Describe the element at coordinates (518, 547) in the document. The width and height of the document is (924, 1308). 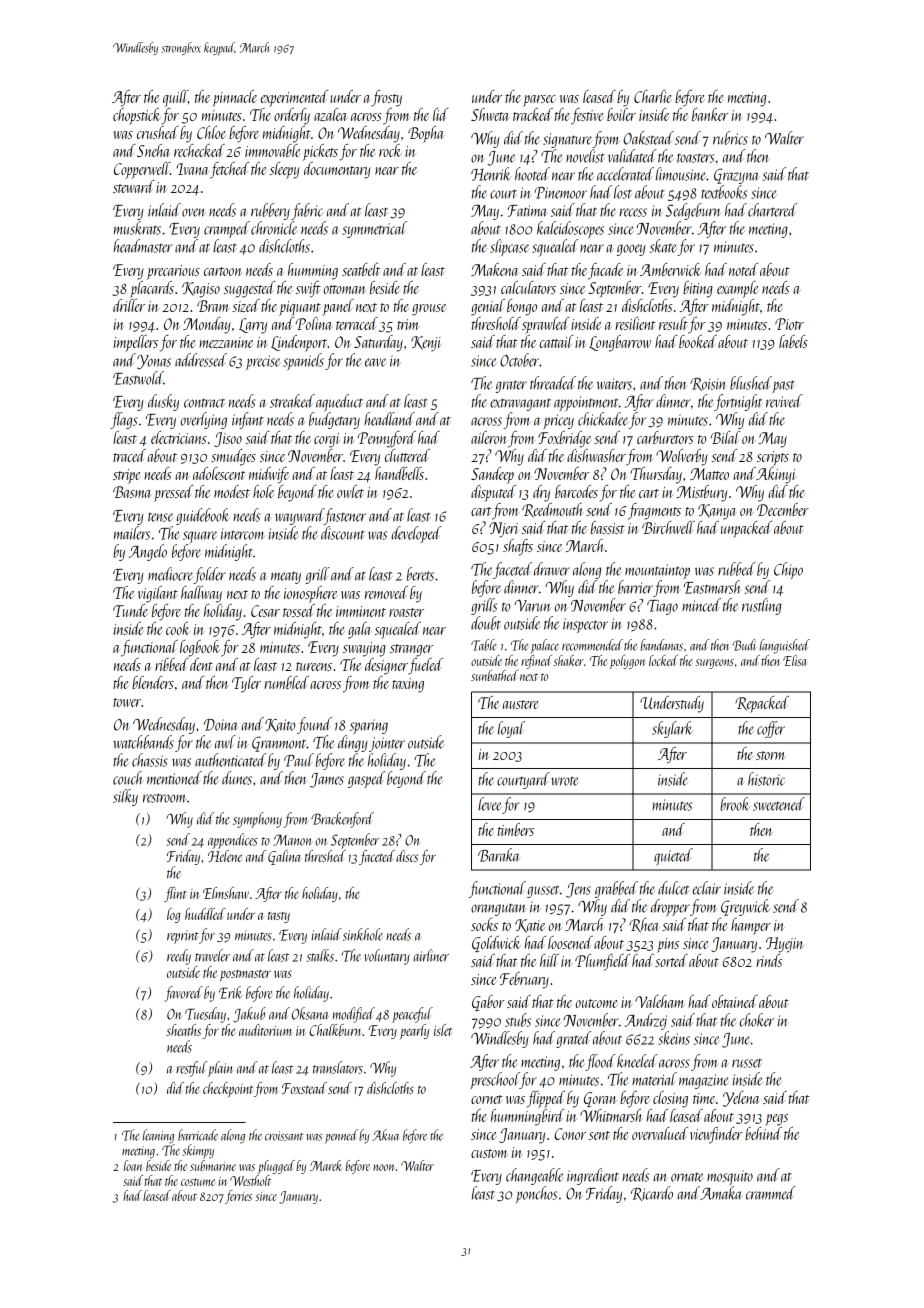
I see `shafts` at that location.
